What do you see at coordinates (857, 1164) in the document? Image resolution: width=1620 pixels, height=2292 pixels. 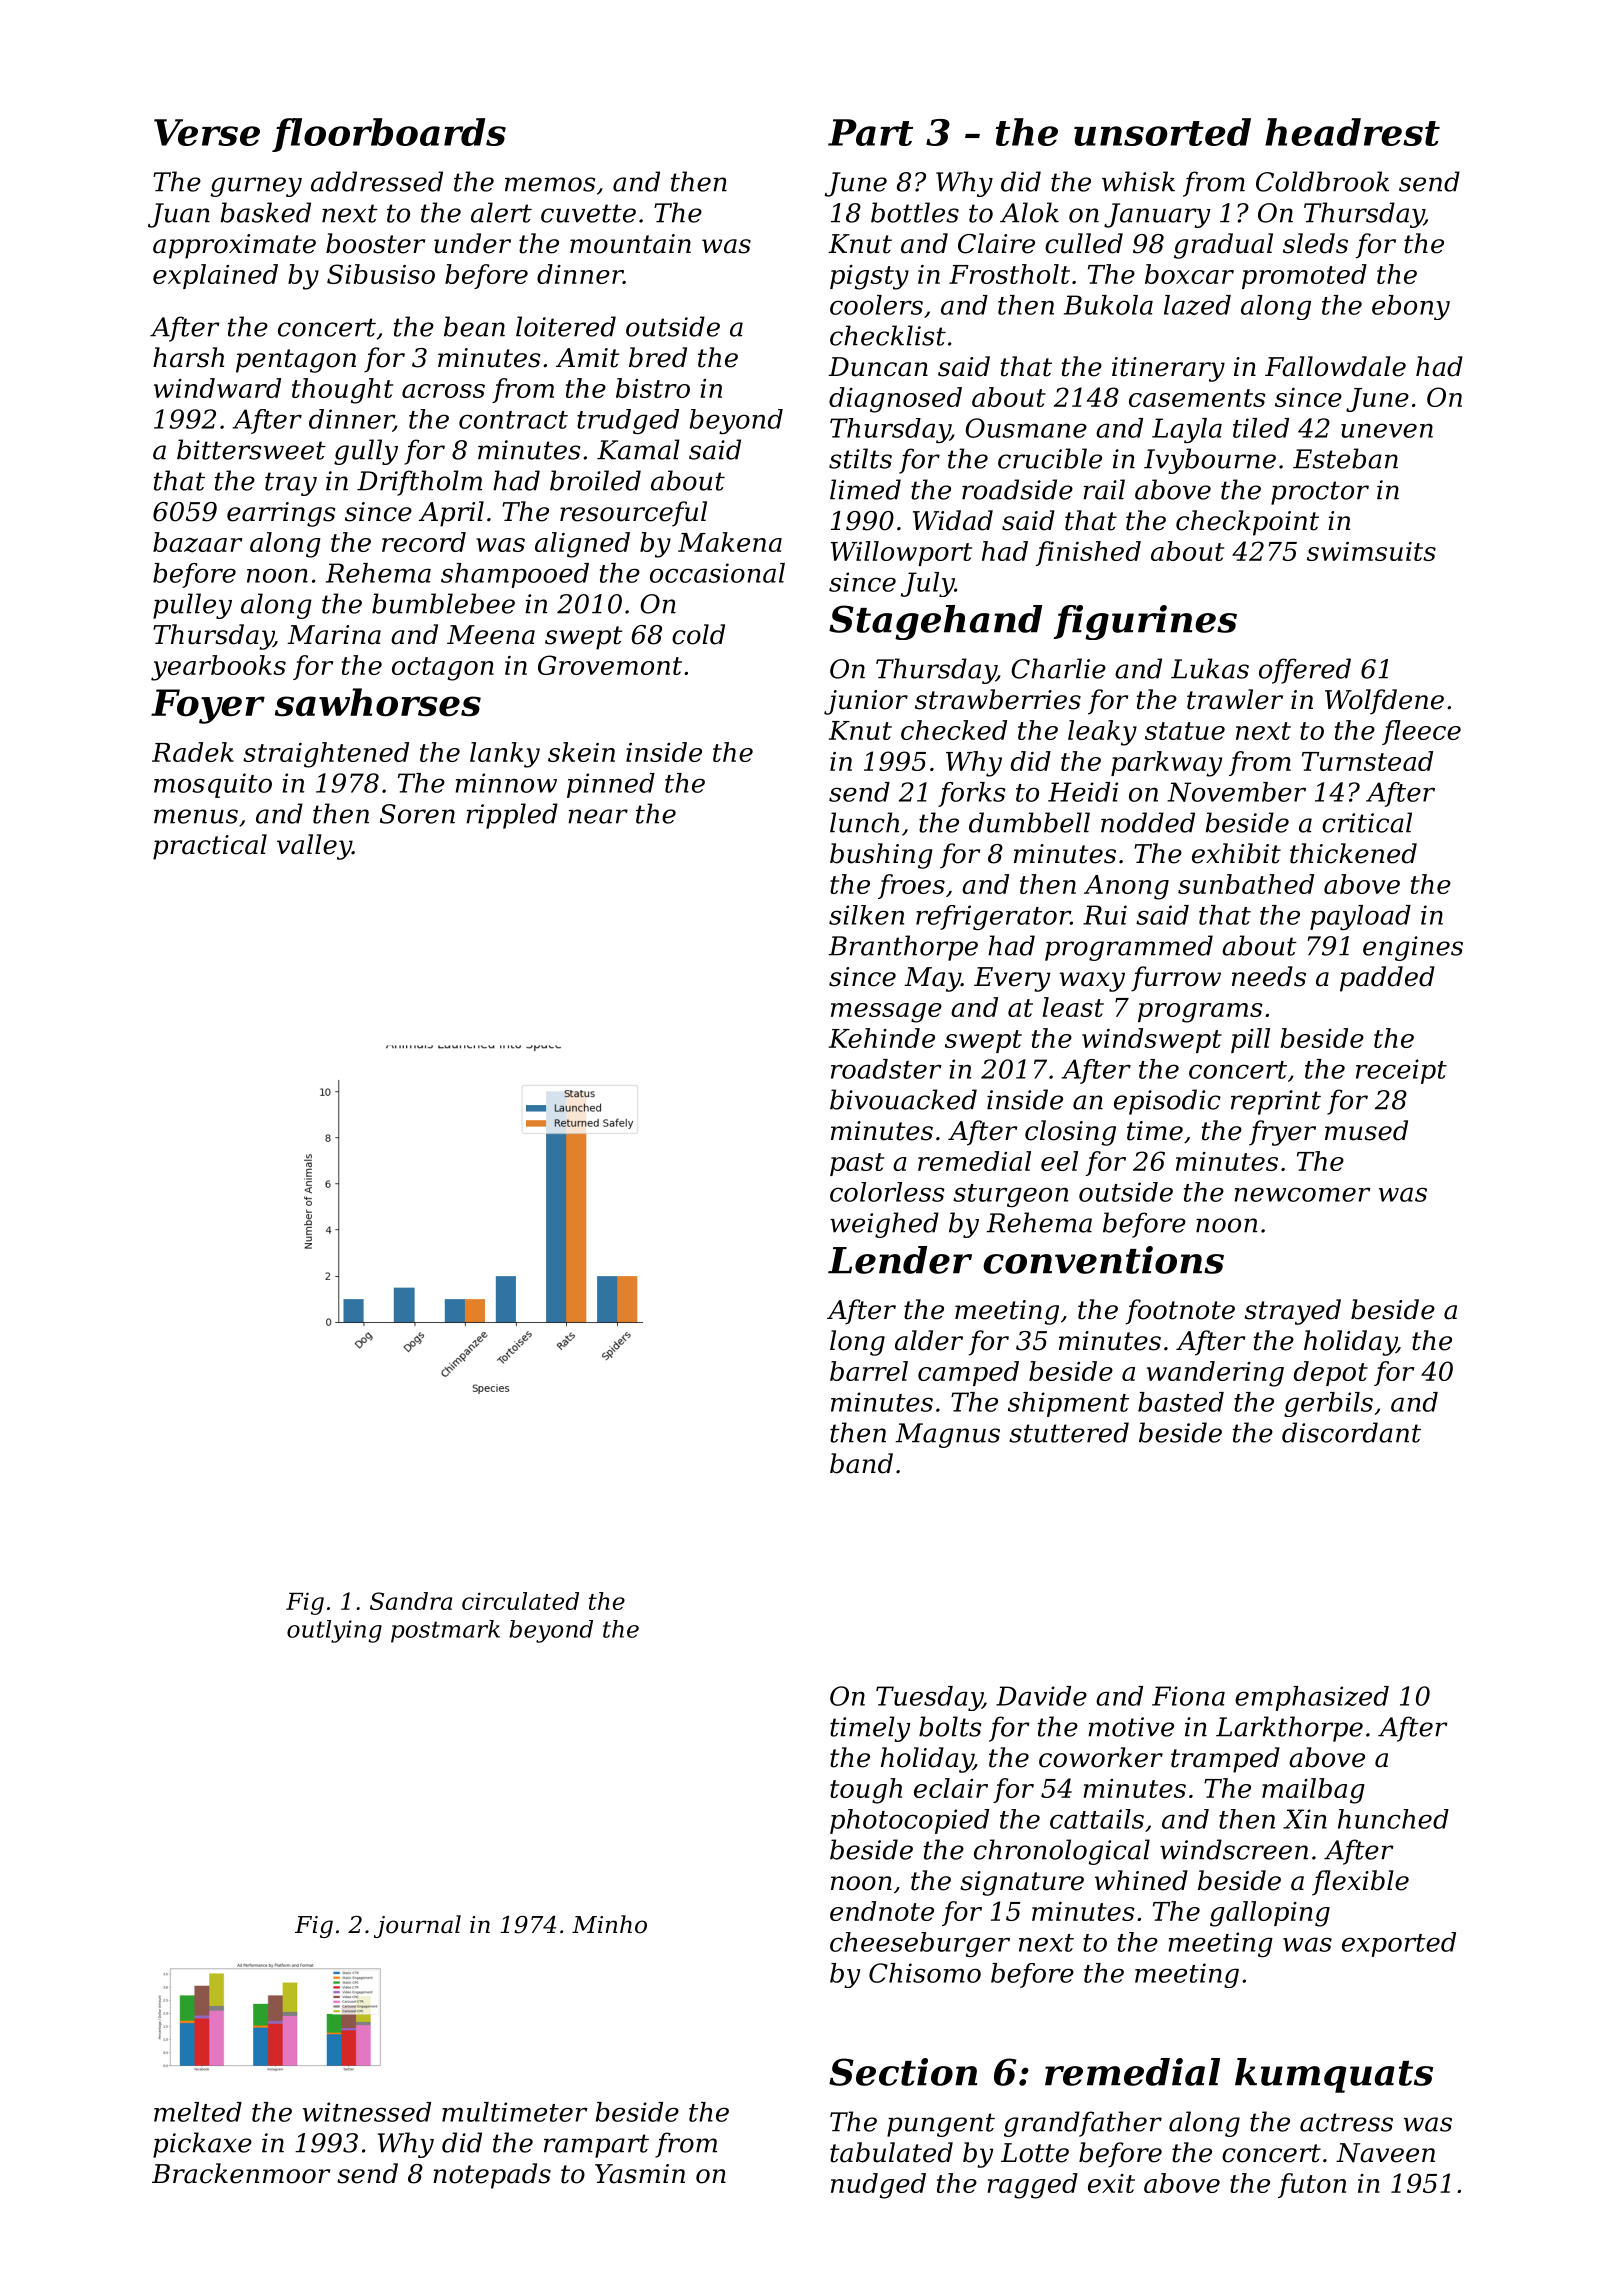 I see `past` at bounding box center [857, 1164].
